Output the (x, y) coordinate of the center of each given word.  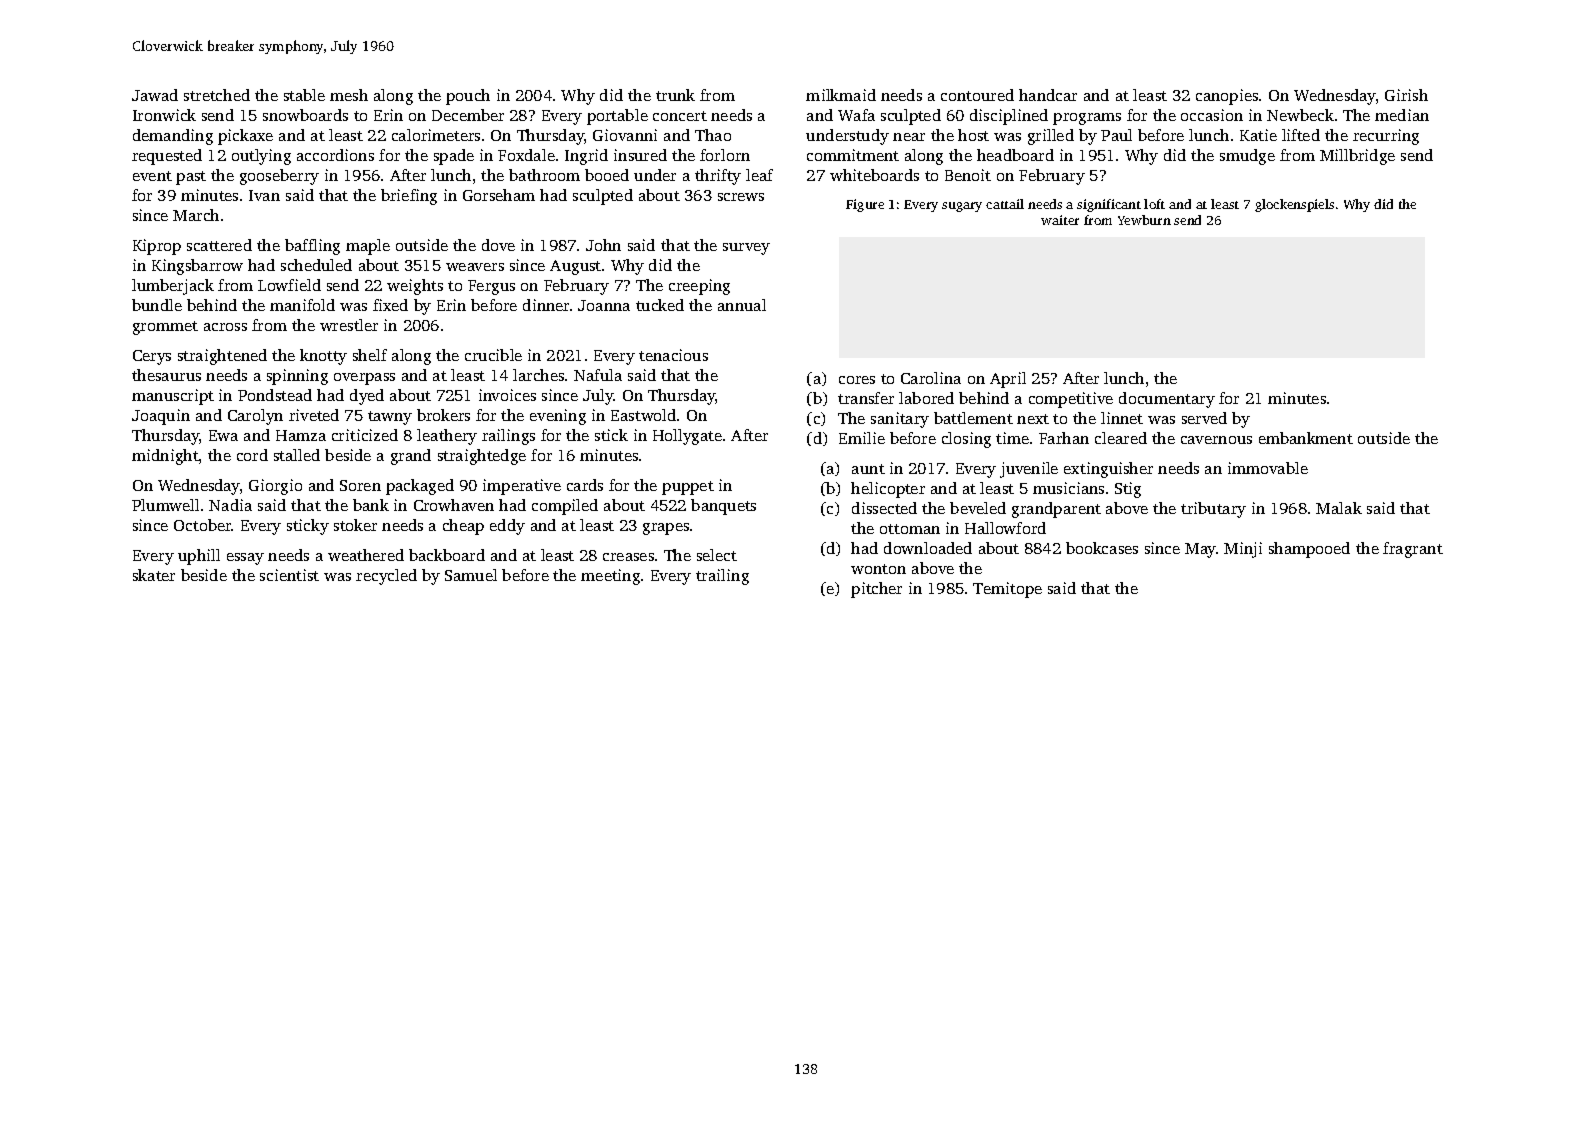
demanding (173, 137)
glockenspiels (1294, 205)
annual (742, 305)
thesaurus (166, 375)
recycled (386, 577)
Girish (1406, 95)
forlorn (725, 155)
